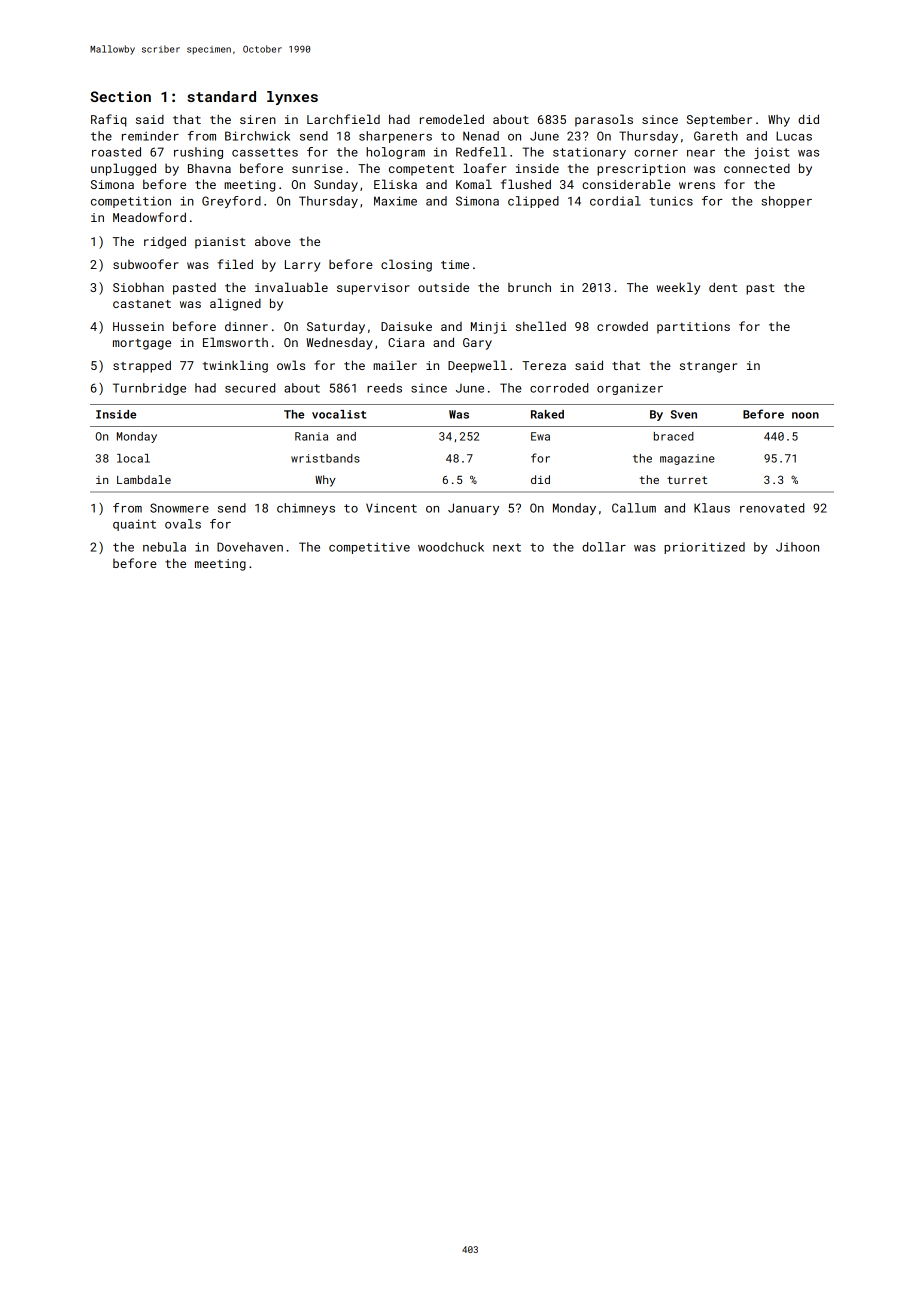 The image size is (924, 1308). Describe the element at coordinates (395, 184) in the screenshot. I see `Eliska` at that location.
